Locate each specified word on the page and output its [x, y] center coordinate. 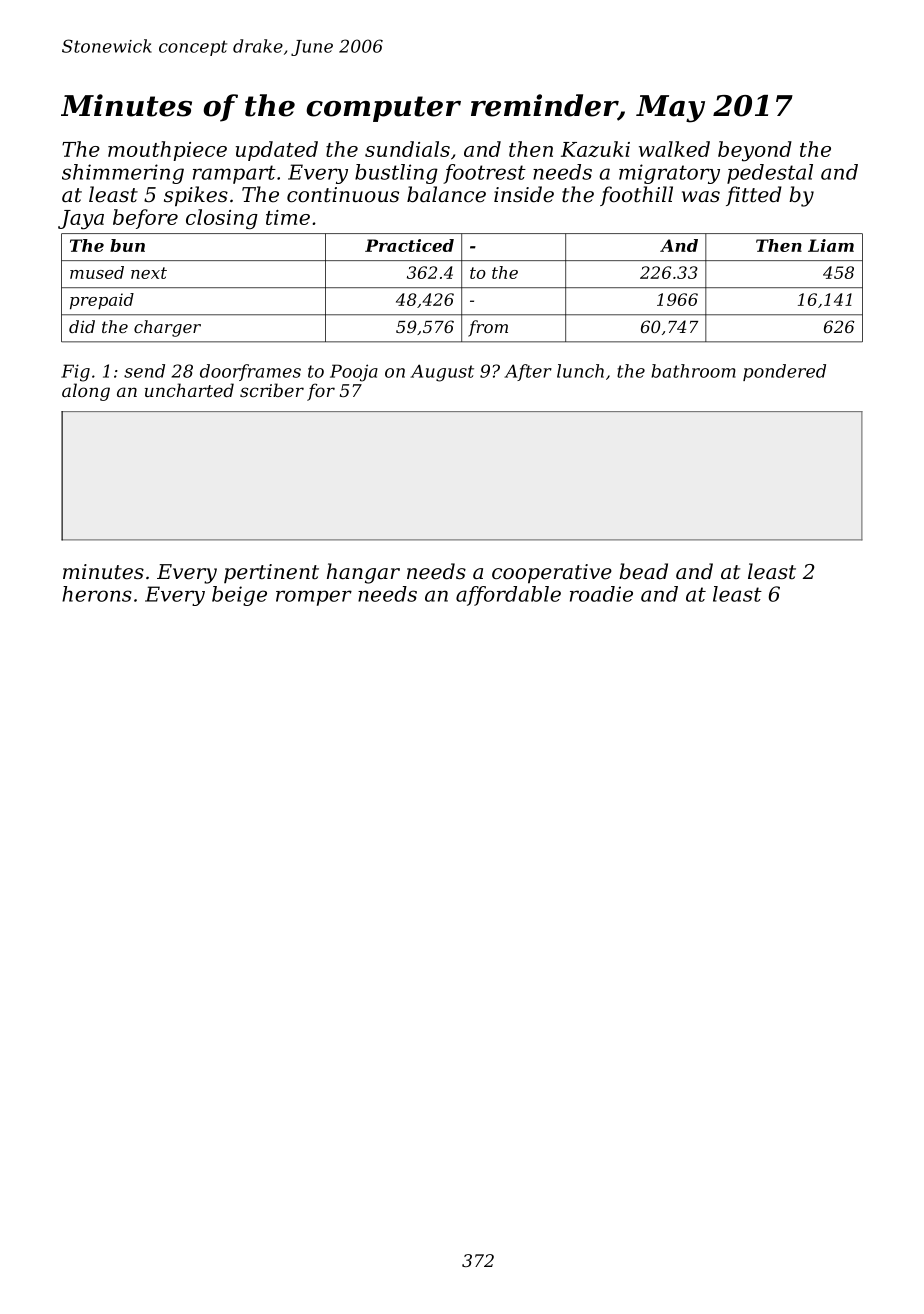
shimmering [123, 174]
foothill [636, 196]
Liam [831, 245]
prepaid [102, 301]
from [488, 328]
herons [97, 594]
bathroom [693, 371]
